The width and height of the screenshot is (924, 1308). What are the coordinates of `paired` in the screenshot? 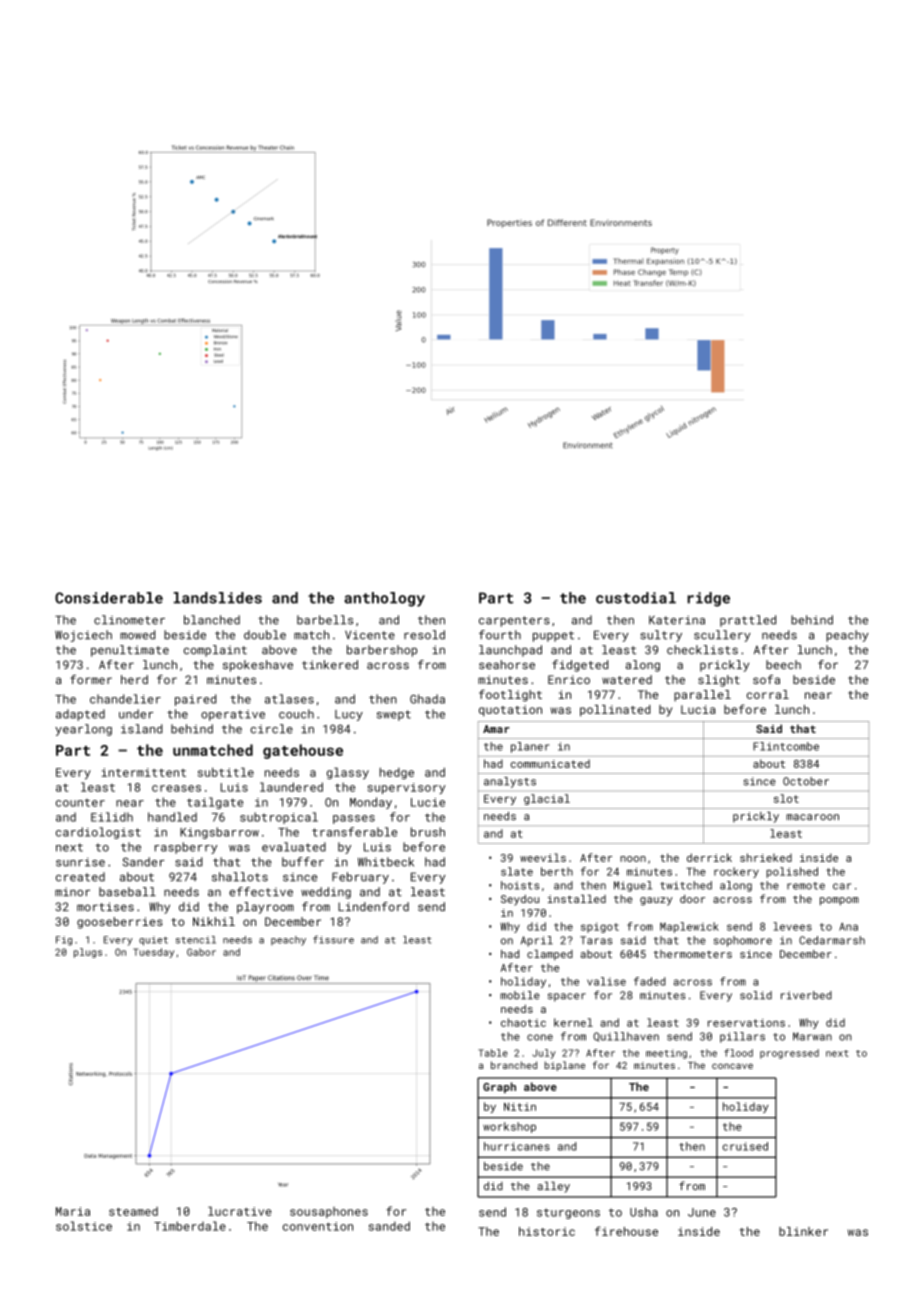 It's located at (195, 700).
